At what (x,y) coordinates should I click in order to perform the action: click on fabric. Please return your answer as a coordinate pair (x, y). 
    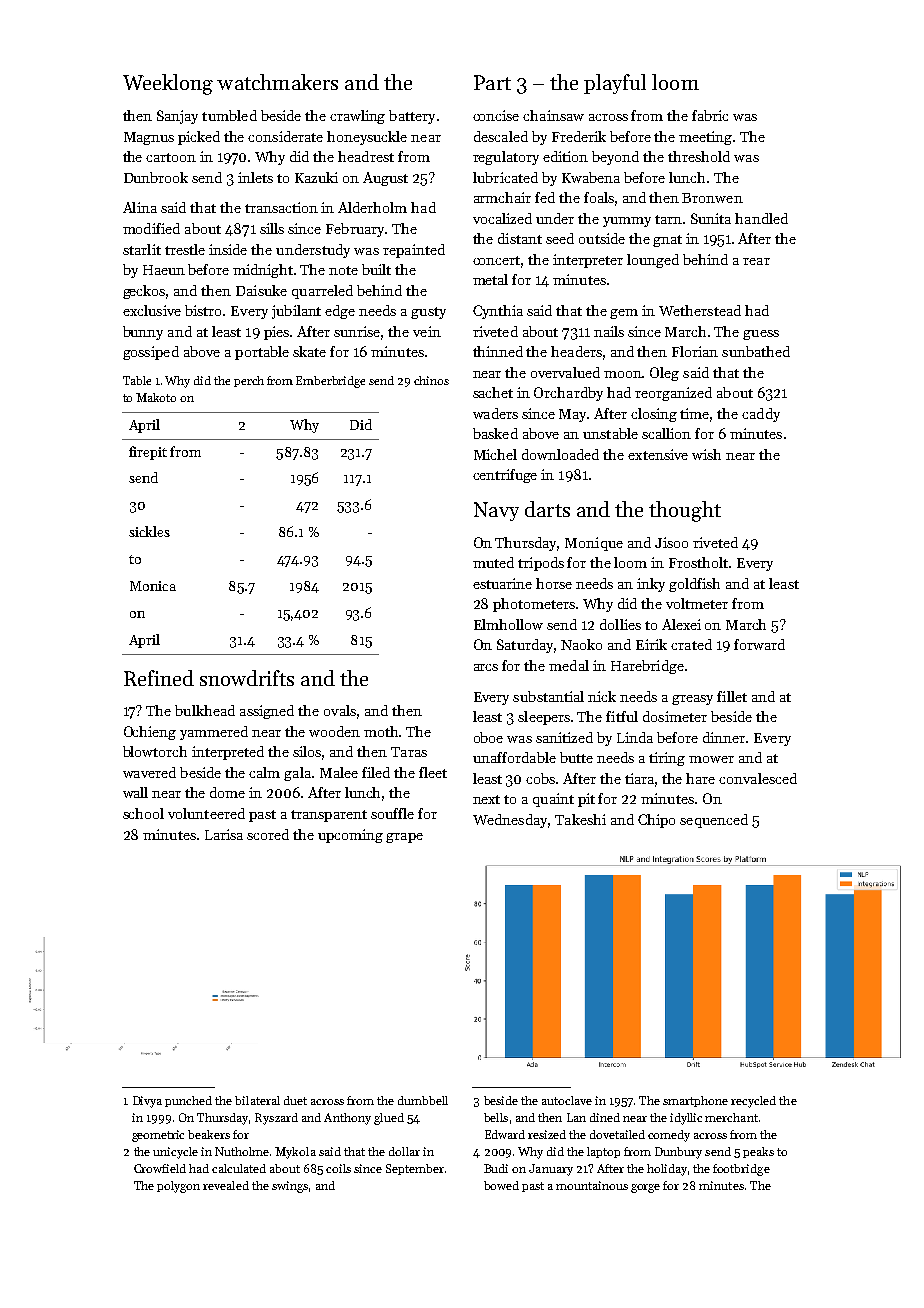
    Looking at the image, I should click on (710, 115).
